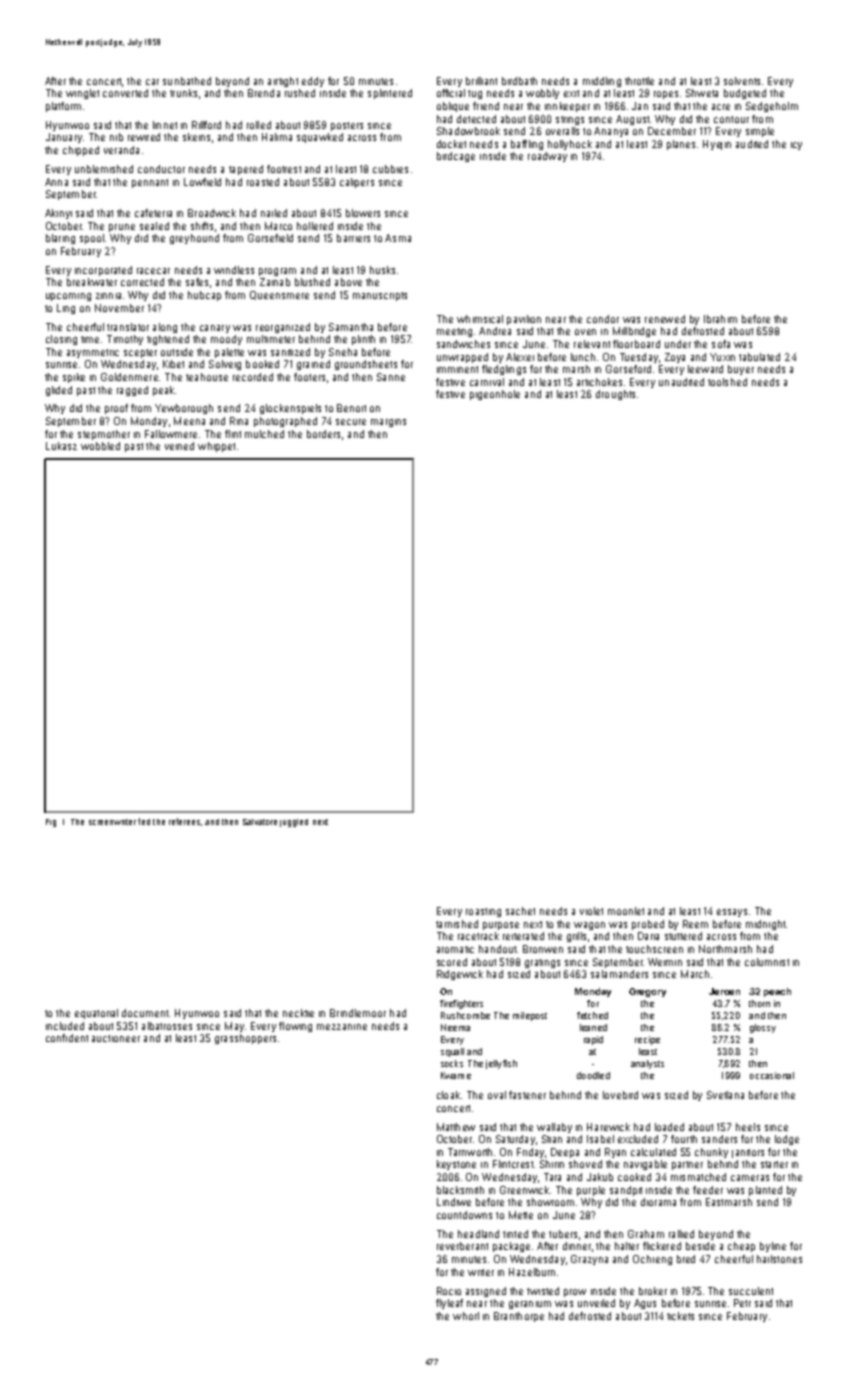  Describe the element at coordinates (626, 911) in the image. I see `moonlet` at that location.
